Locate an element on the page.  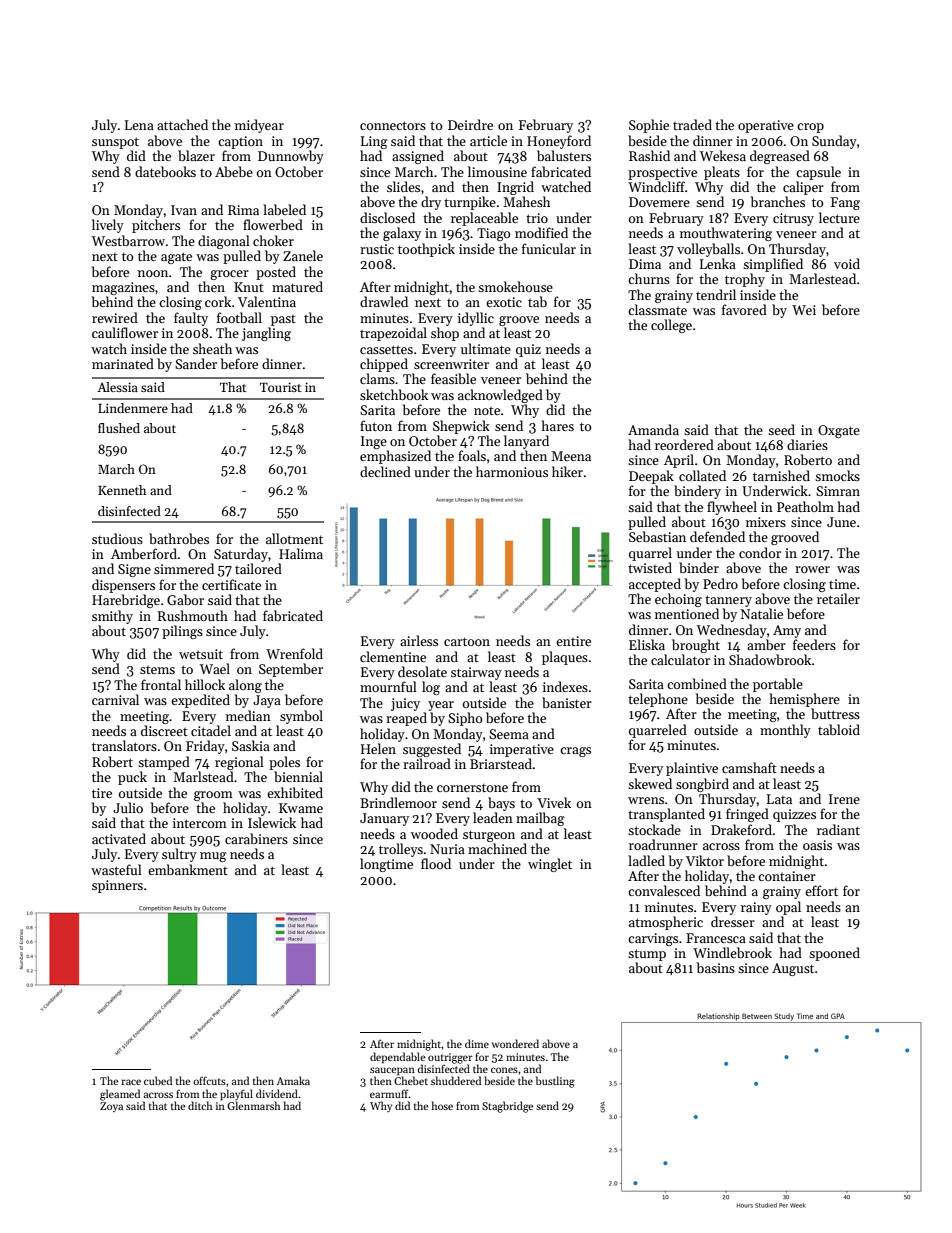
hose is located at coordinates (442, 1105).
